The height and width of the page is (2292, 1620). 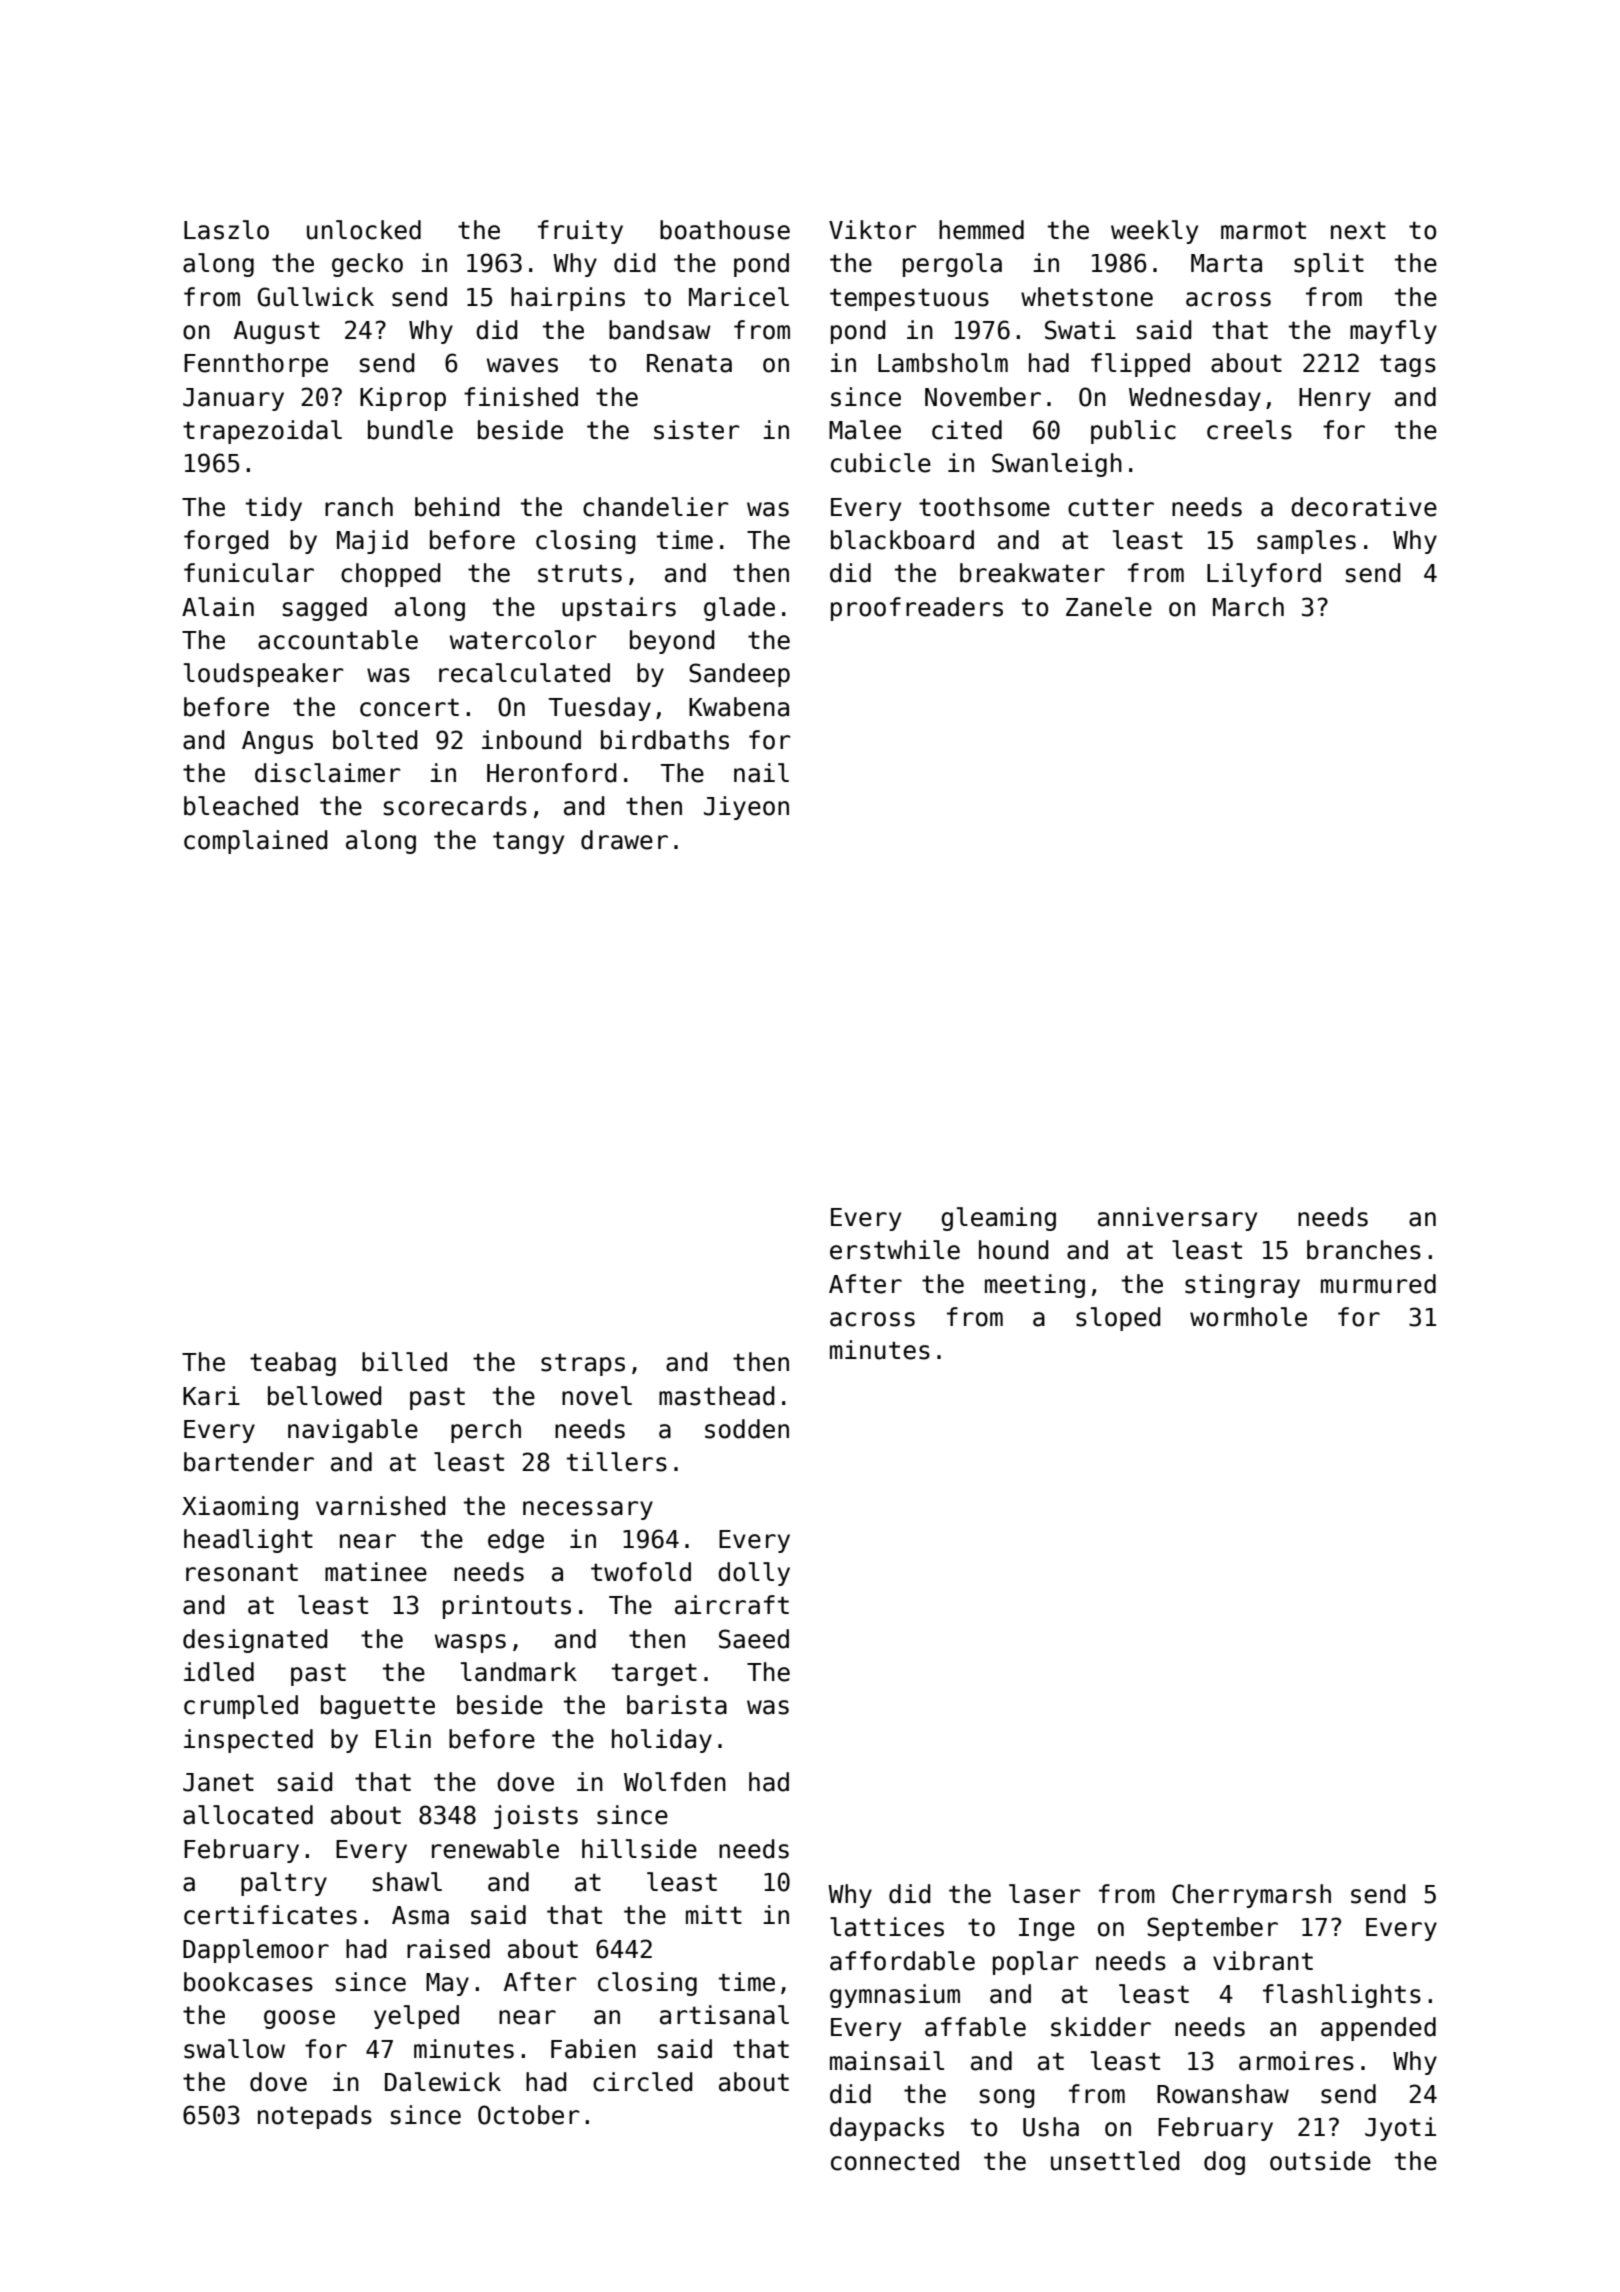 What do you see at coordinates (754, 1574) in the page?
I see `dolly` at bounding box center [754, 1574].
